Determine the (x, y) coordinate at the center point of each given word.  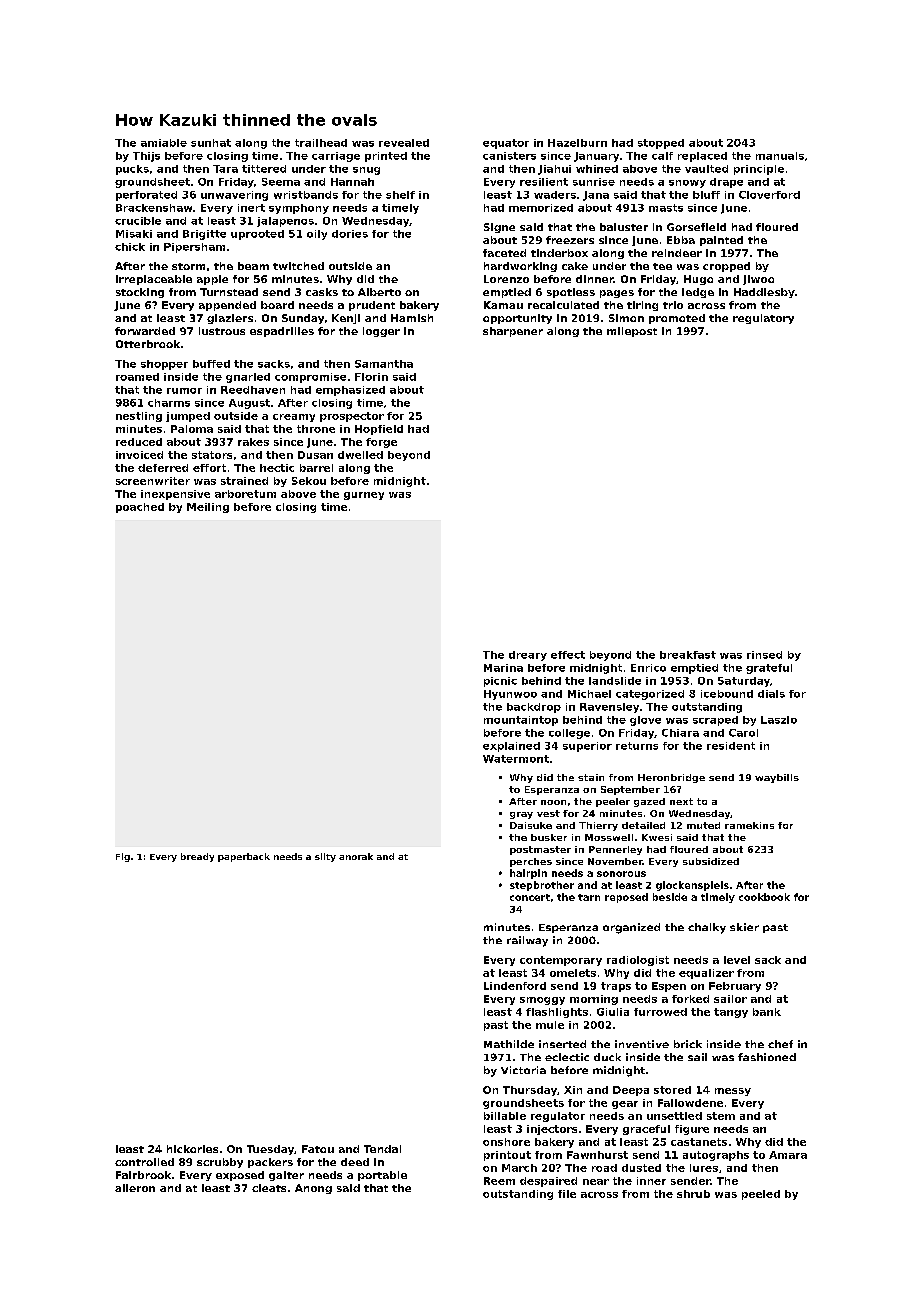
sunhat (211, 143)
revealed (404, 143)
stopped (661, 144)
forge (381, 443)
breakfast (688, 655)
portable (382, 1176)
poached (140, 508)
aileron (135, 1188)
